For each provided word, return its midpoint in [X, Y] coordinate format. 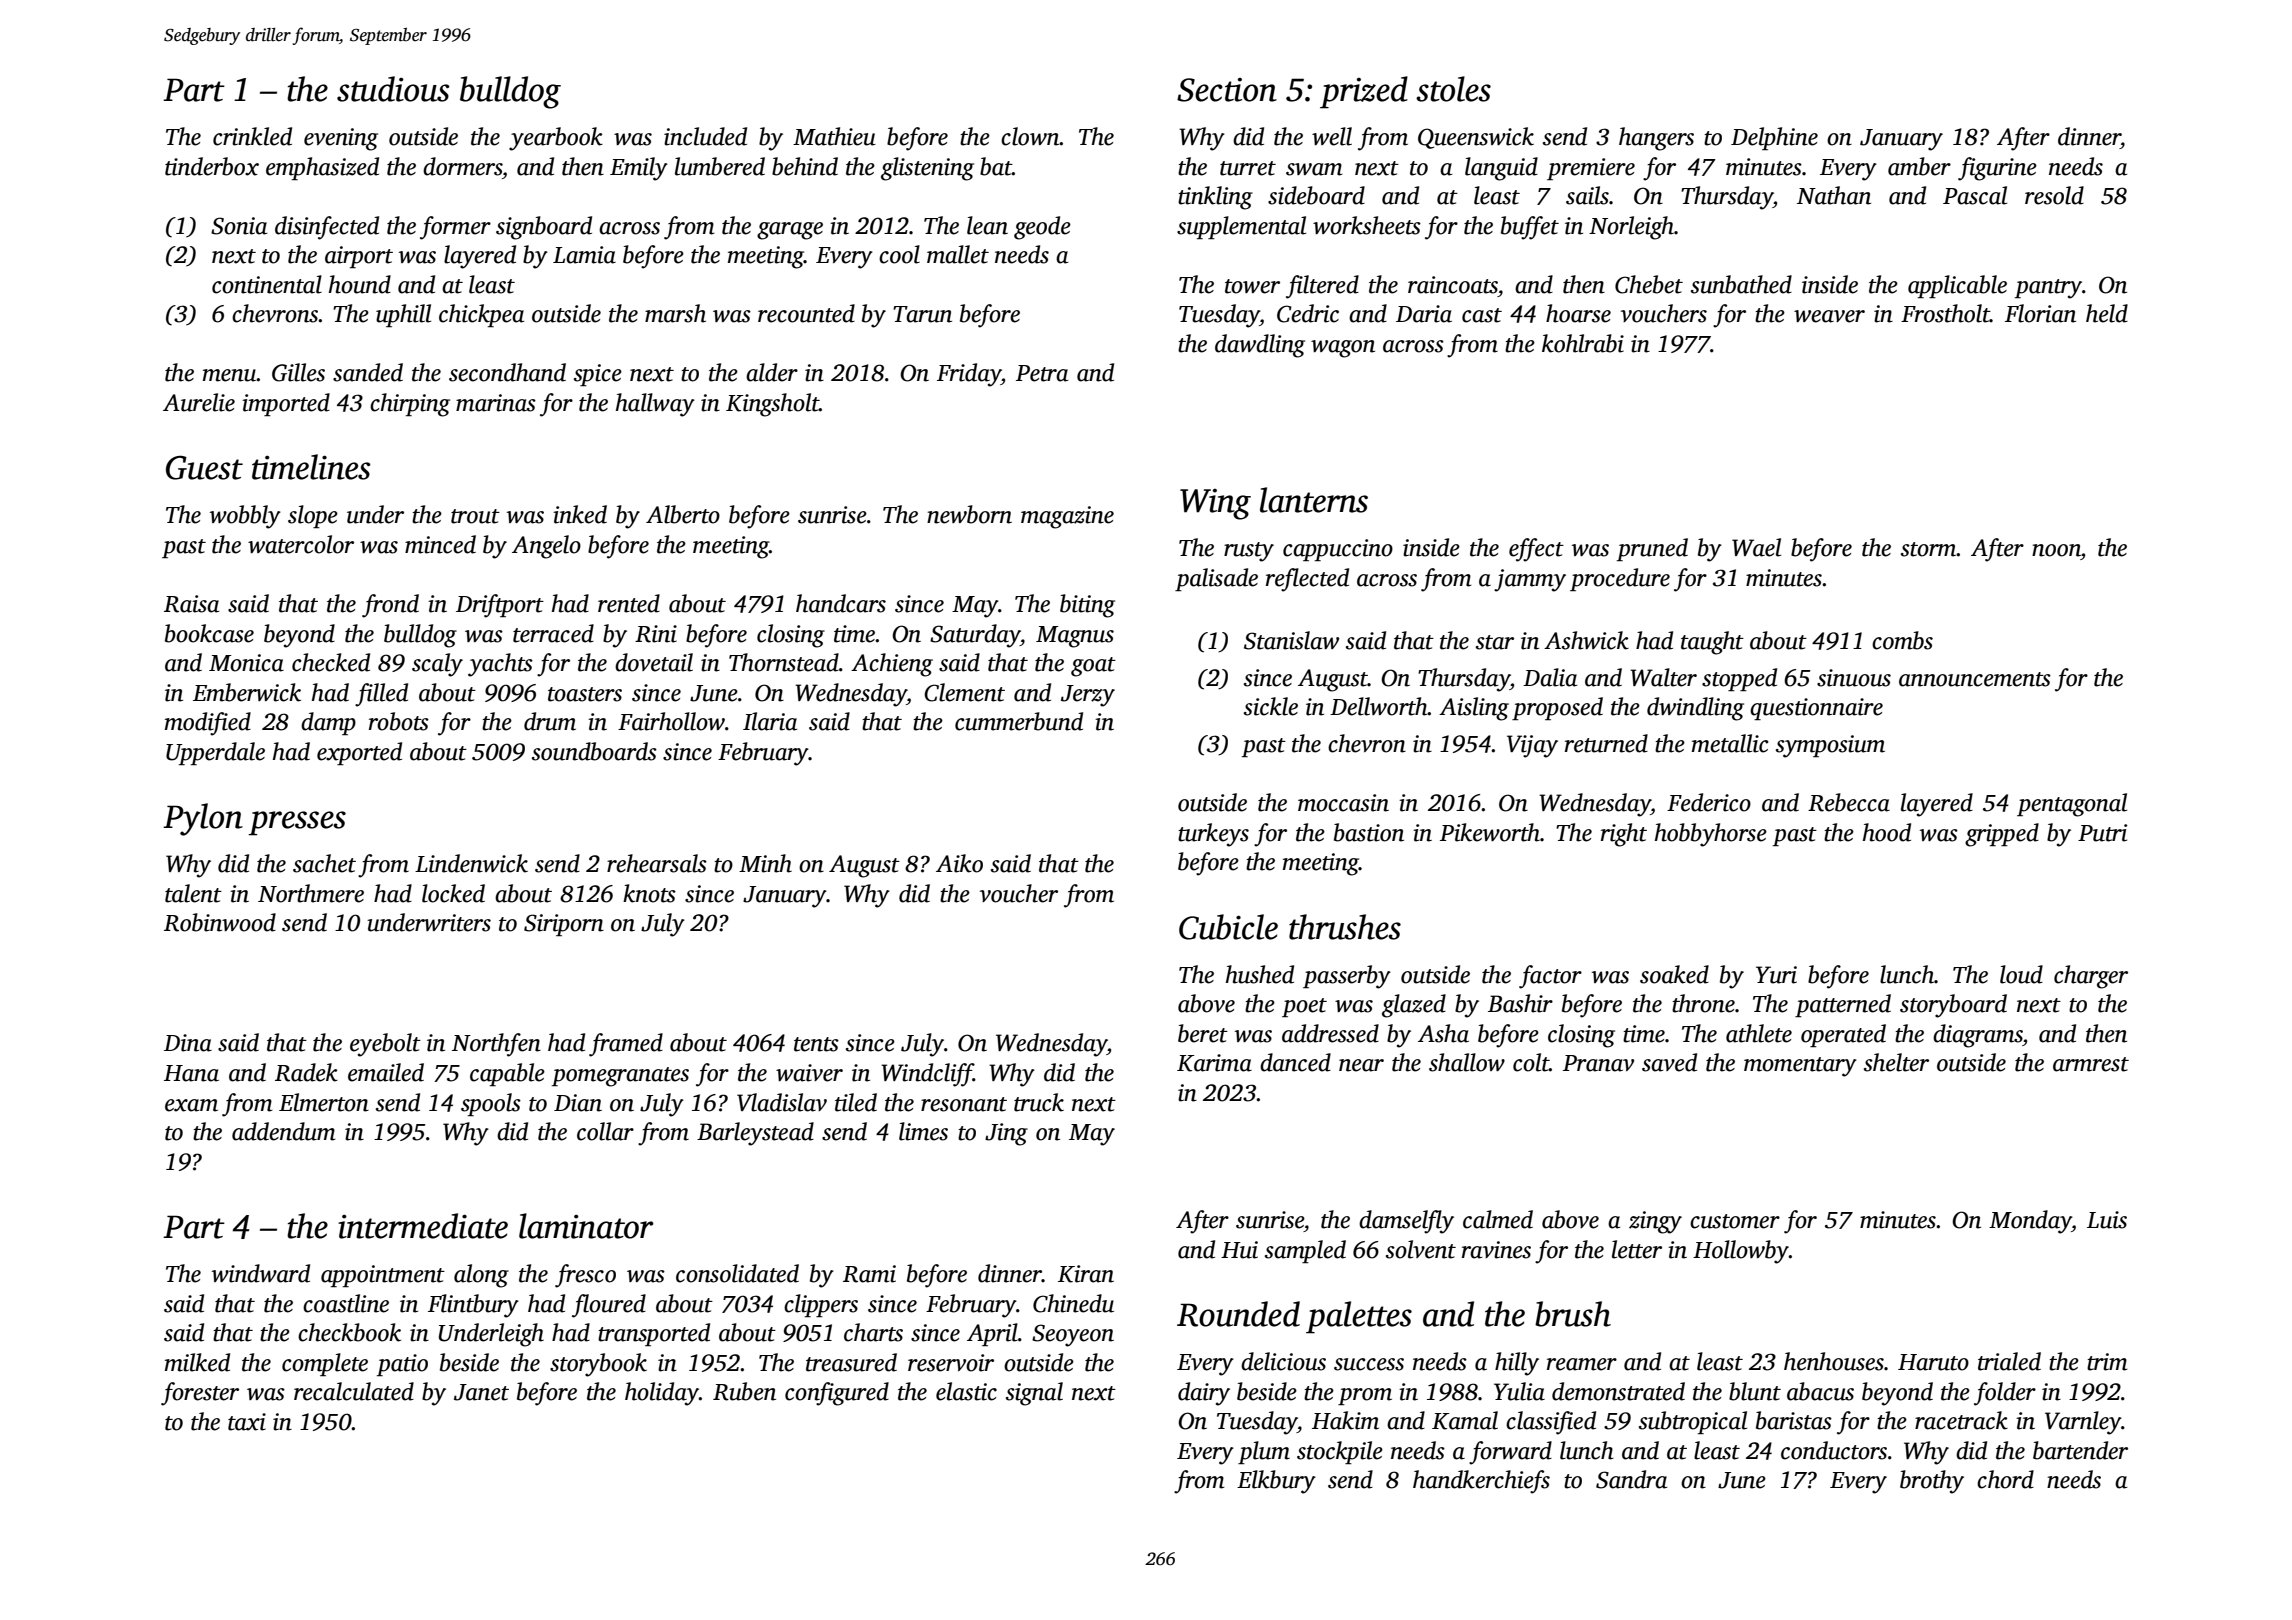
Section [1227, 90]
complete [325, 1364]
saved [1669, 1062]
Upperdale [215, 753]
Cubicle [1228, 927]
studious [393, 89]
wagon [1343, 349]
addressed [1330, 1033]
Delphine [1774, 138]
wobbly [245, 517]
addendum [283, 1131]
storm [1929, 549]
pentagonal [2072, 805]
